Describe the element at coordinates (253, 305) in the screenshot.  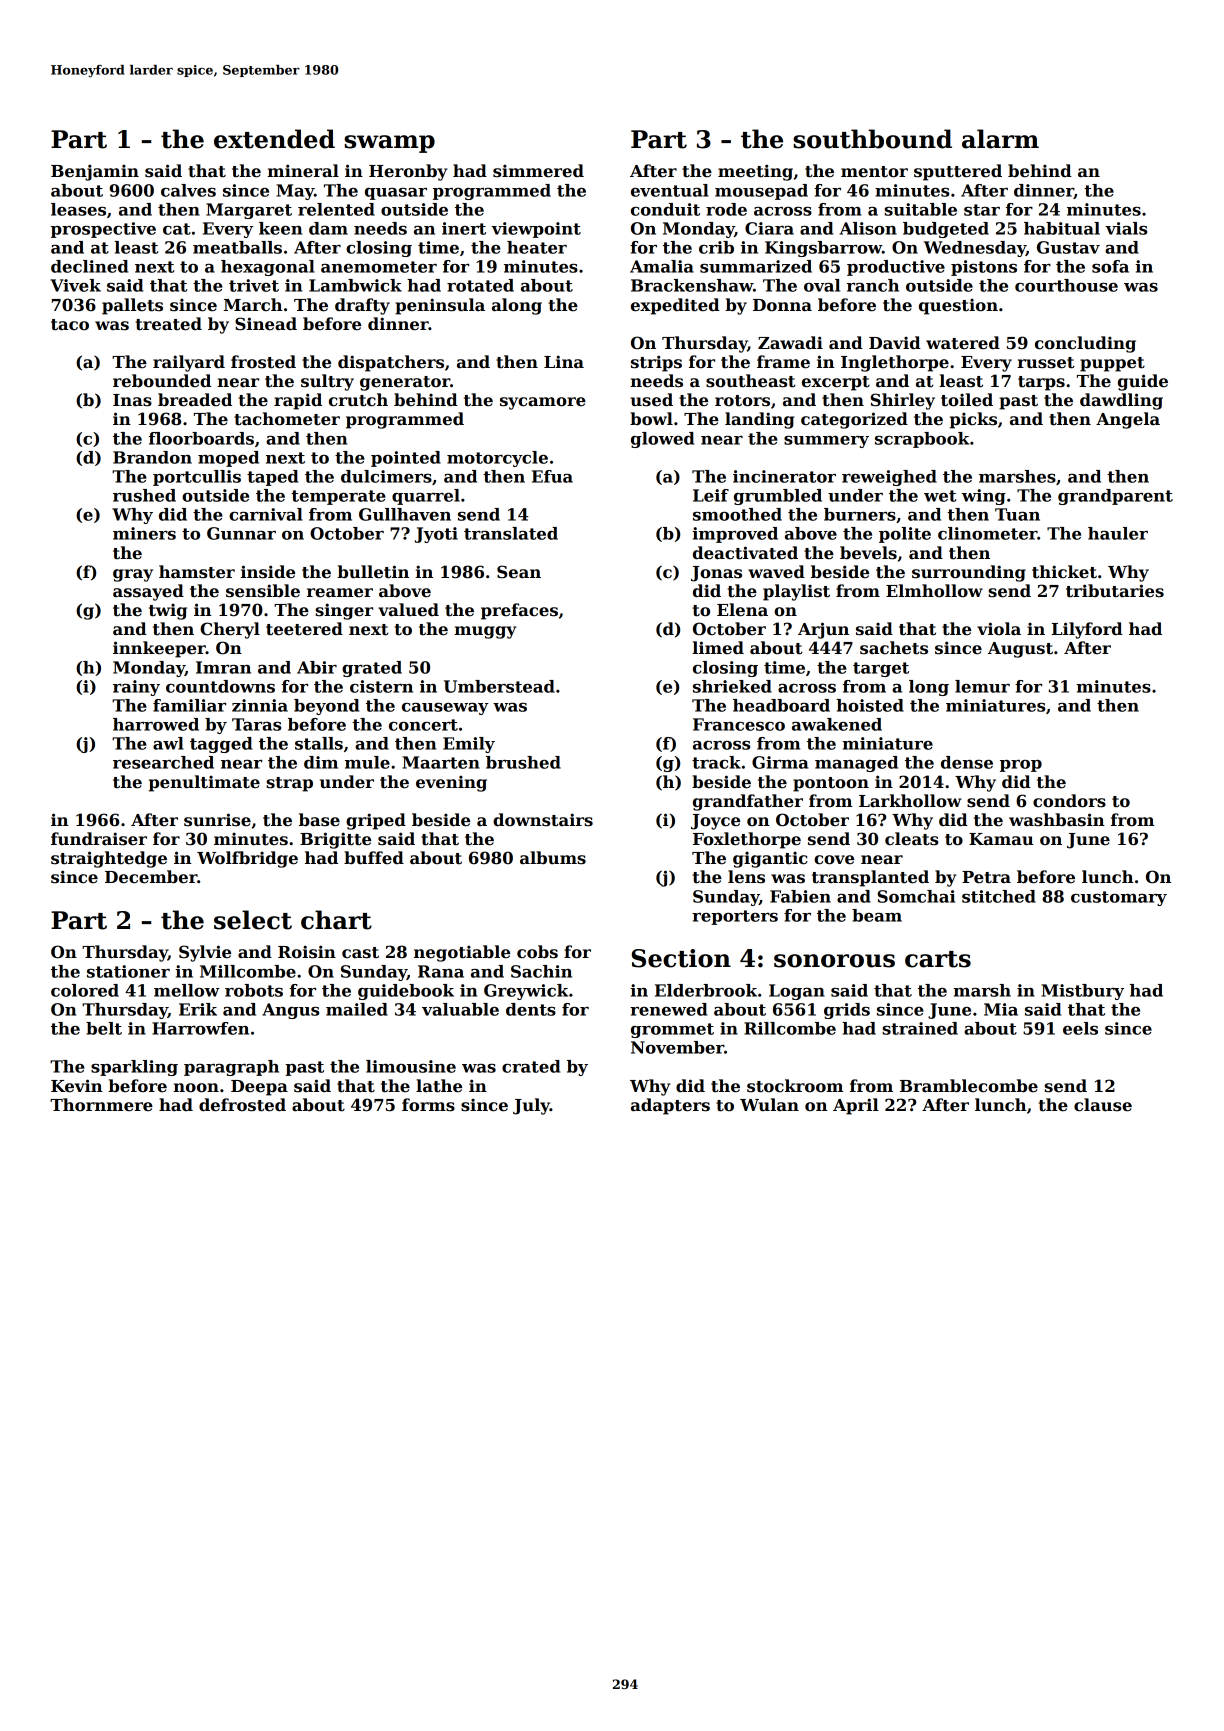
I see `March` at that location.
